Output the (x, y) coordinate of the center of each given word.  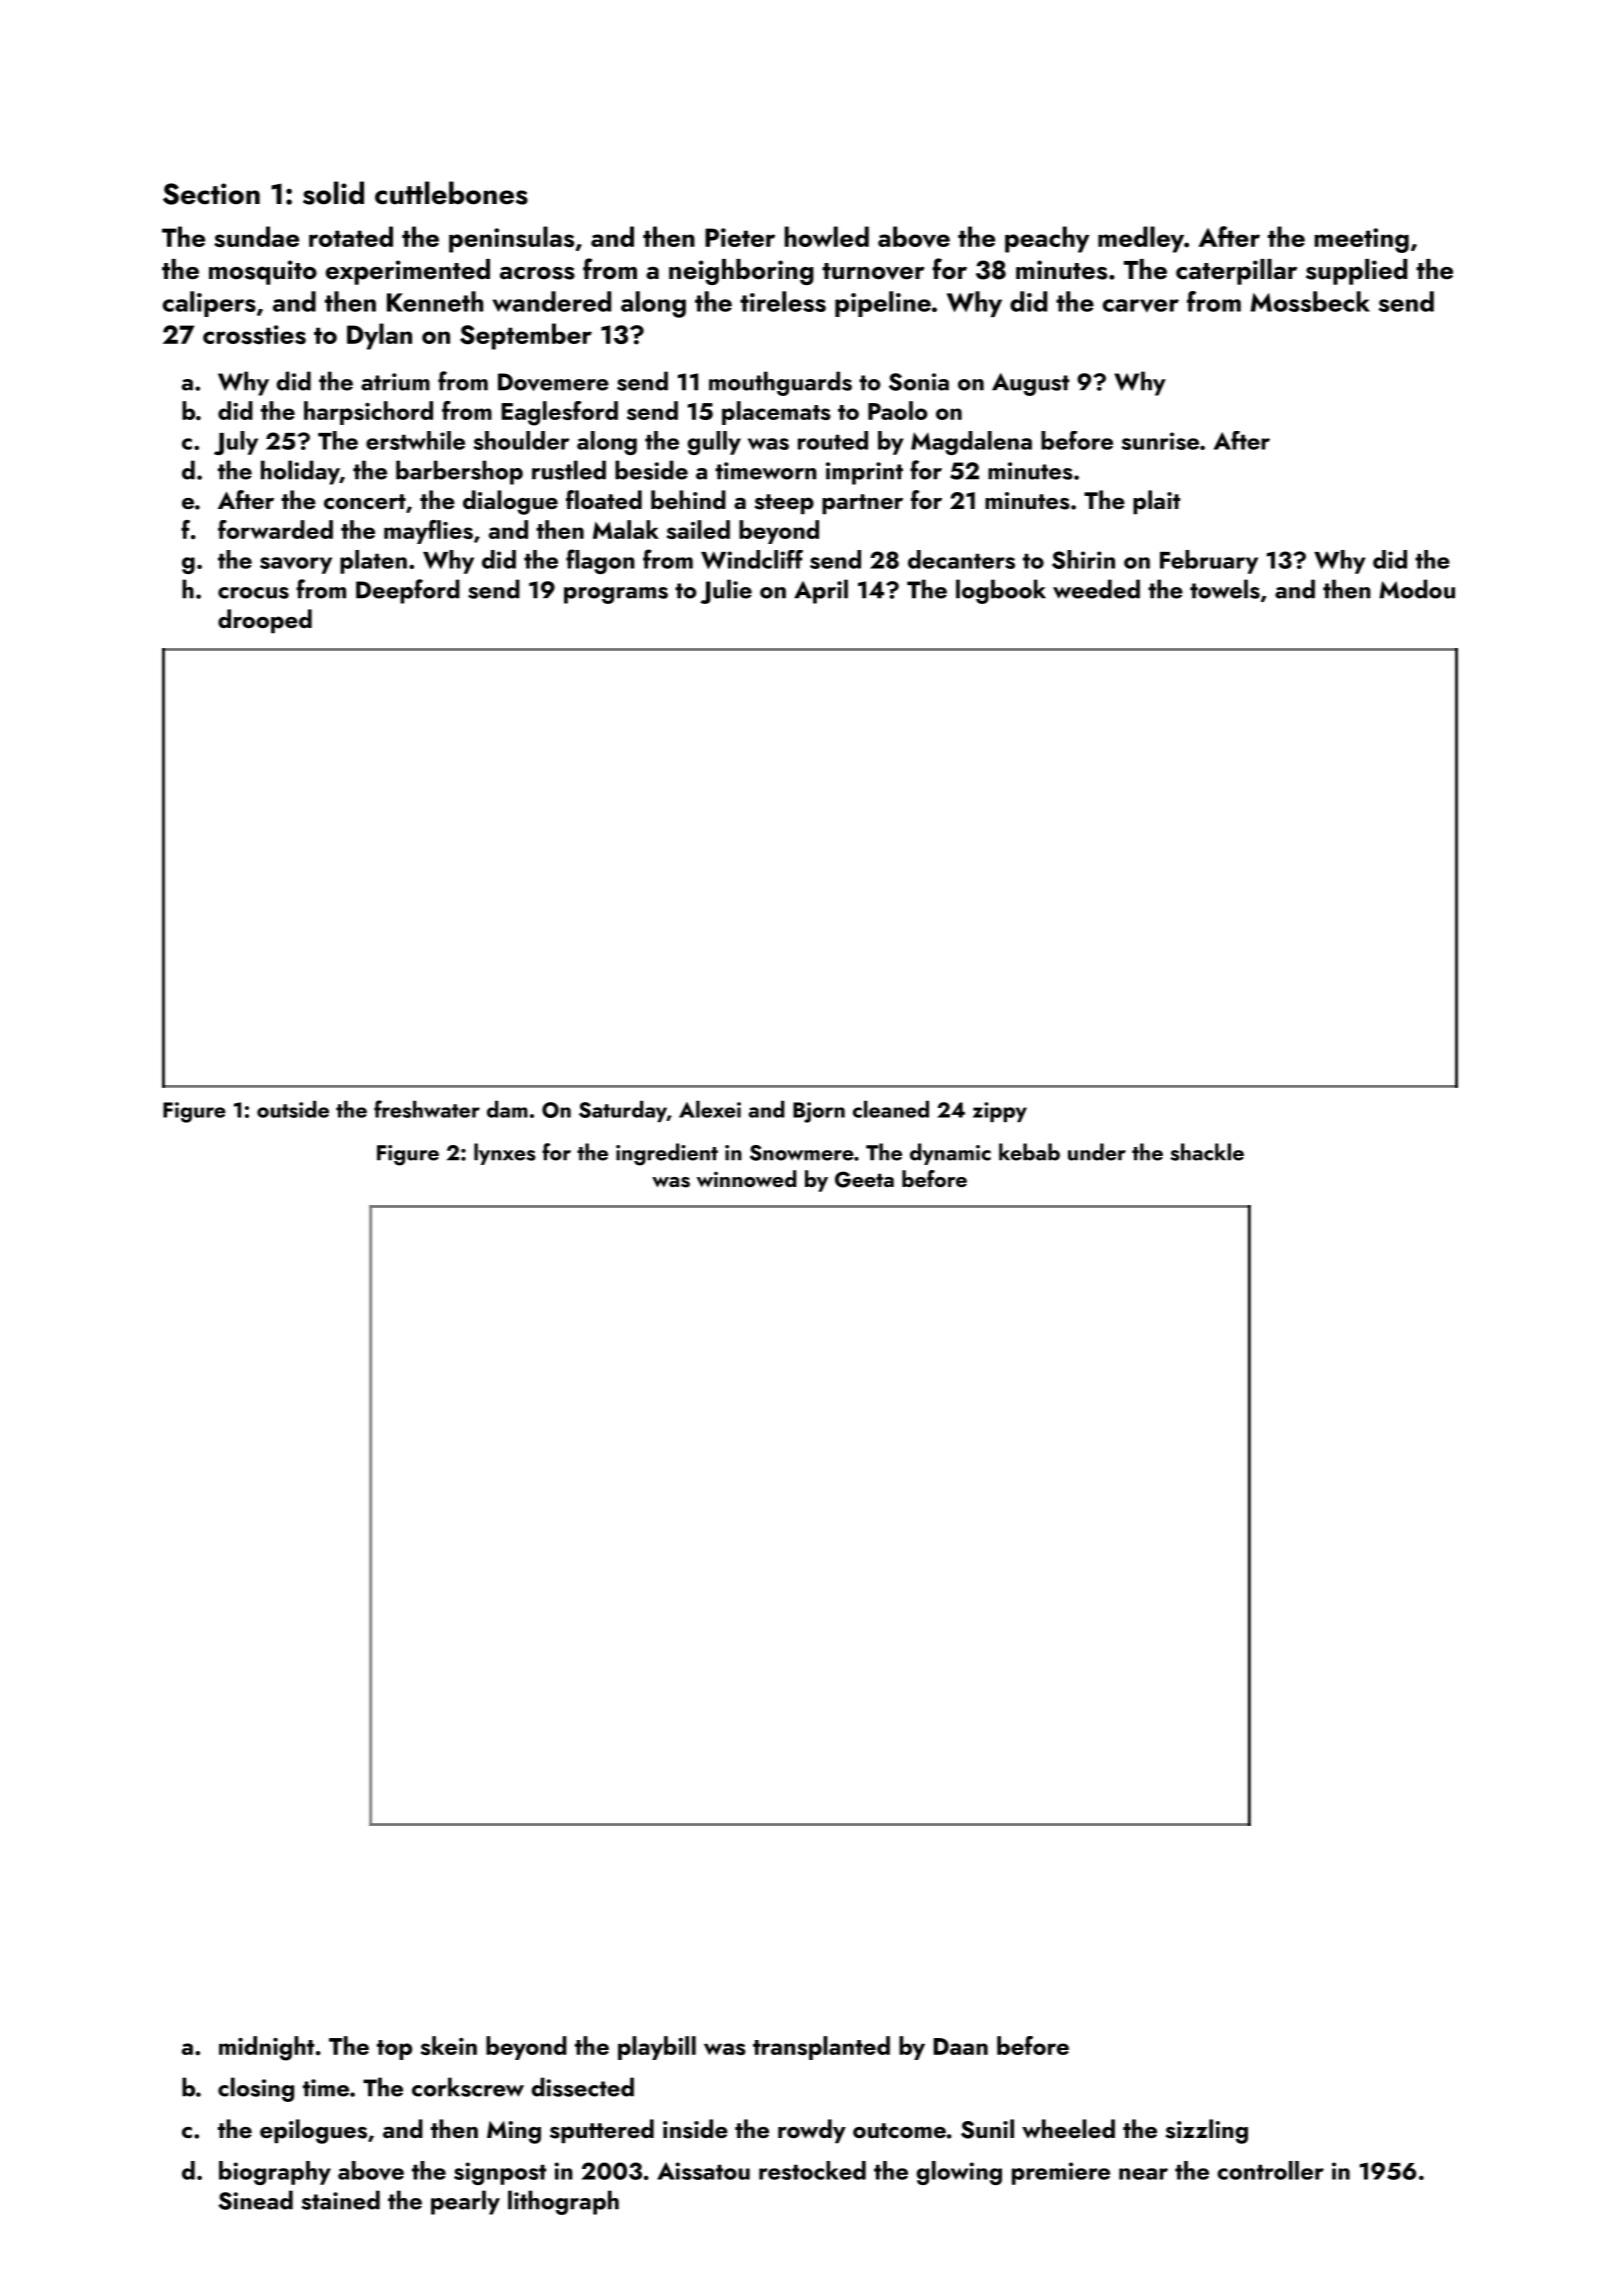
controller (1270, 2170)
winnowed (746, 1178)
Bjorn (819, 1112)
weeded (1096, 589)
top (394, 2050)
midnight (266, 2048)
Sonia (919, 382)
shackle (1207, 1152)
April (821, 591)
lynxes (505, 1154)
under (1097, 1152)
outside (293, 1109)
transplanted (821, 2048)
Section (211, 194)
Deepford (408, 591)
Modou (1417, 589)
